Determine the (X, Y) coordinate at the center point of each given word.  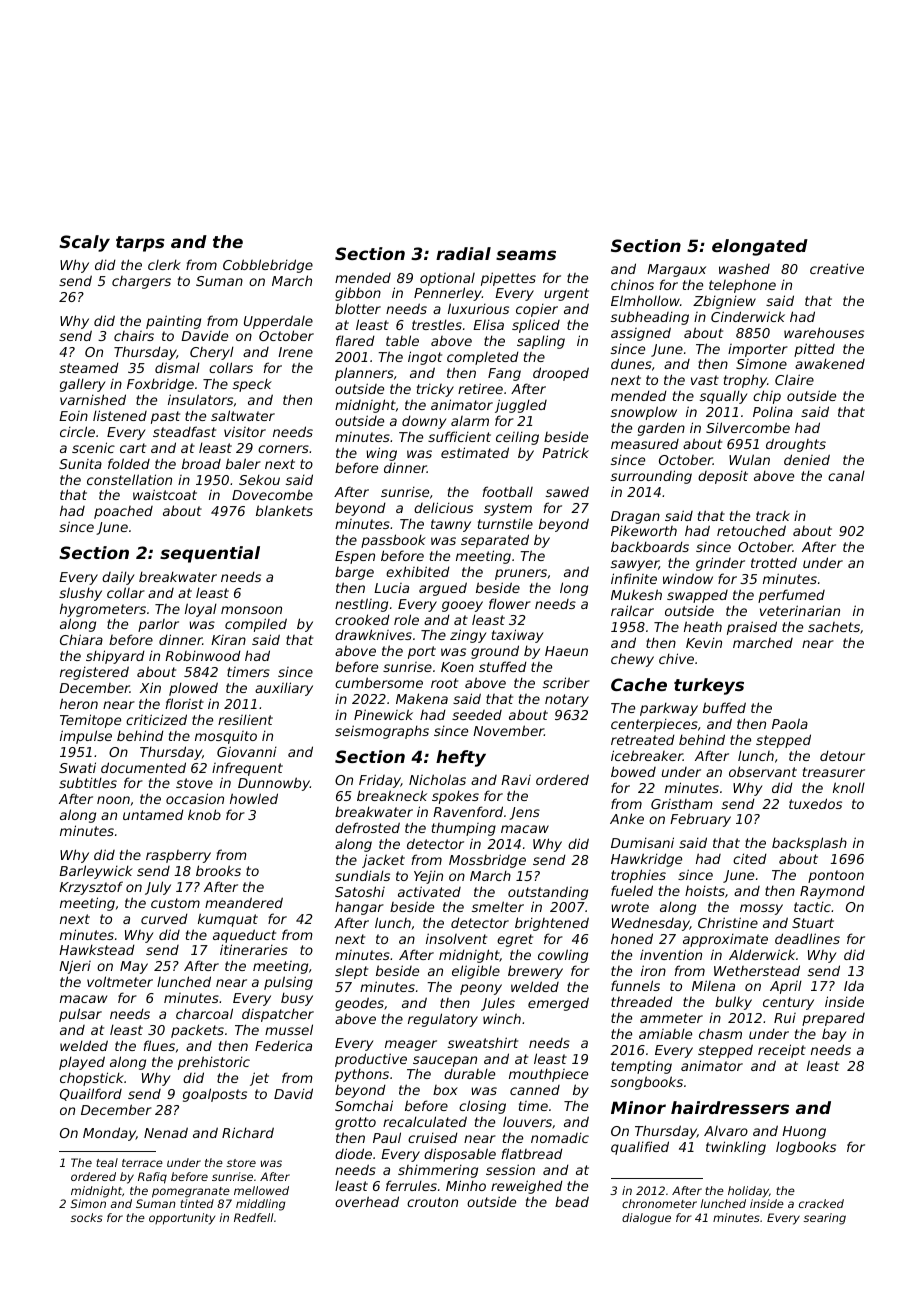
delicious (443, 507)
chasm (720, 1033)
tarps (140, 244)
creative (837, 268)
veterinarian (800, 610)
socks (87, 1217)
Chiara (81, 639)
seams (526, 255)
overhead (367, 1201)
